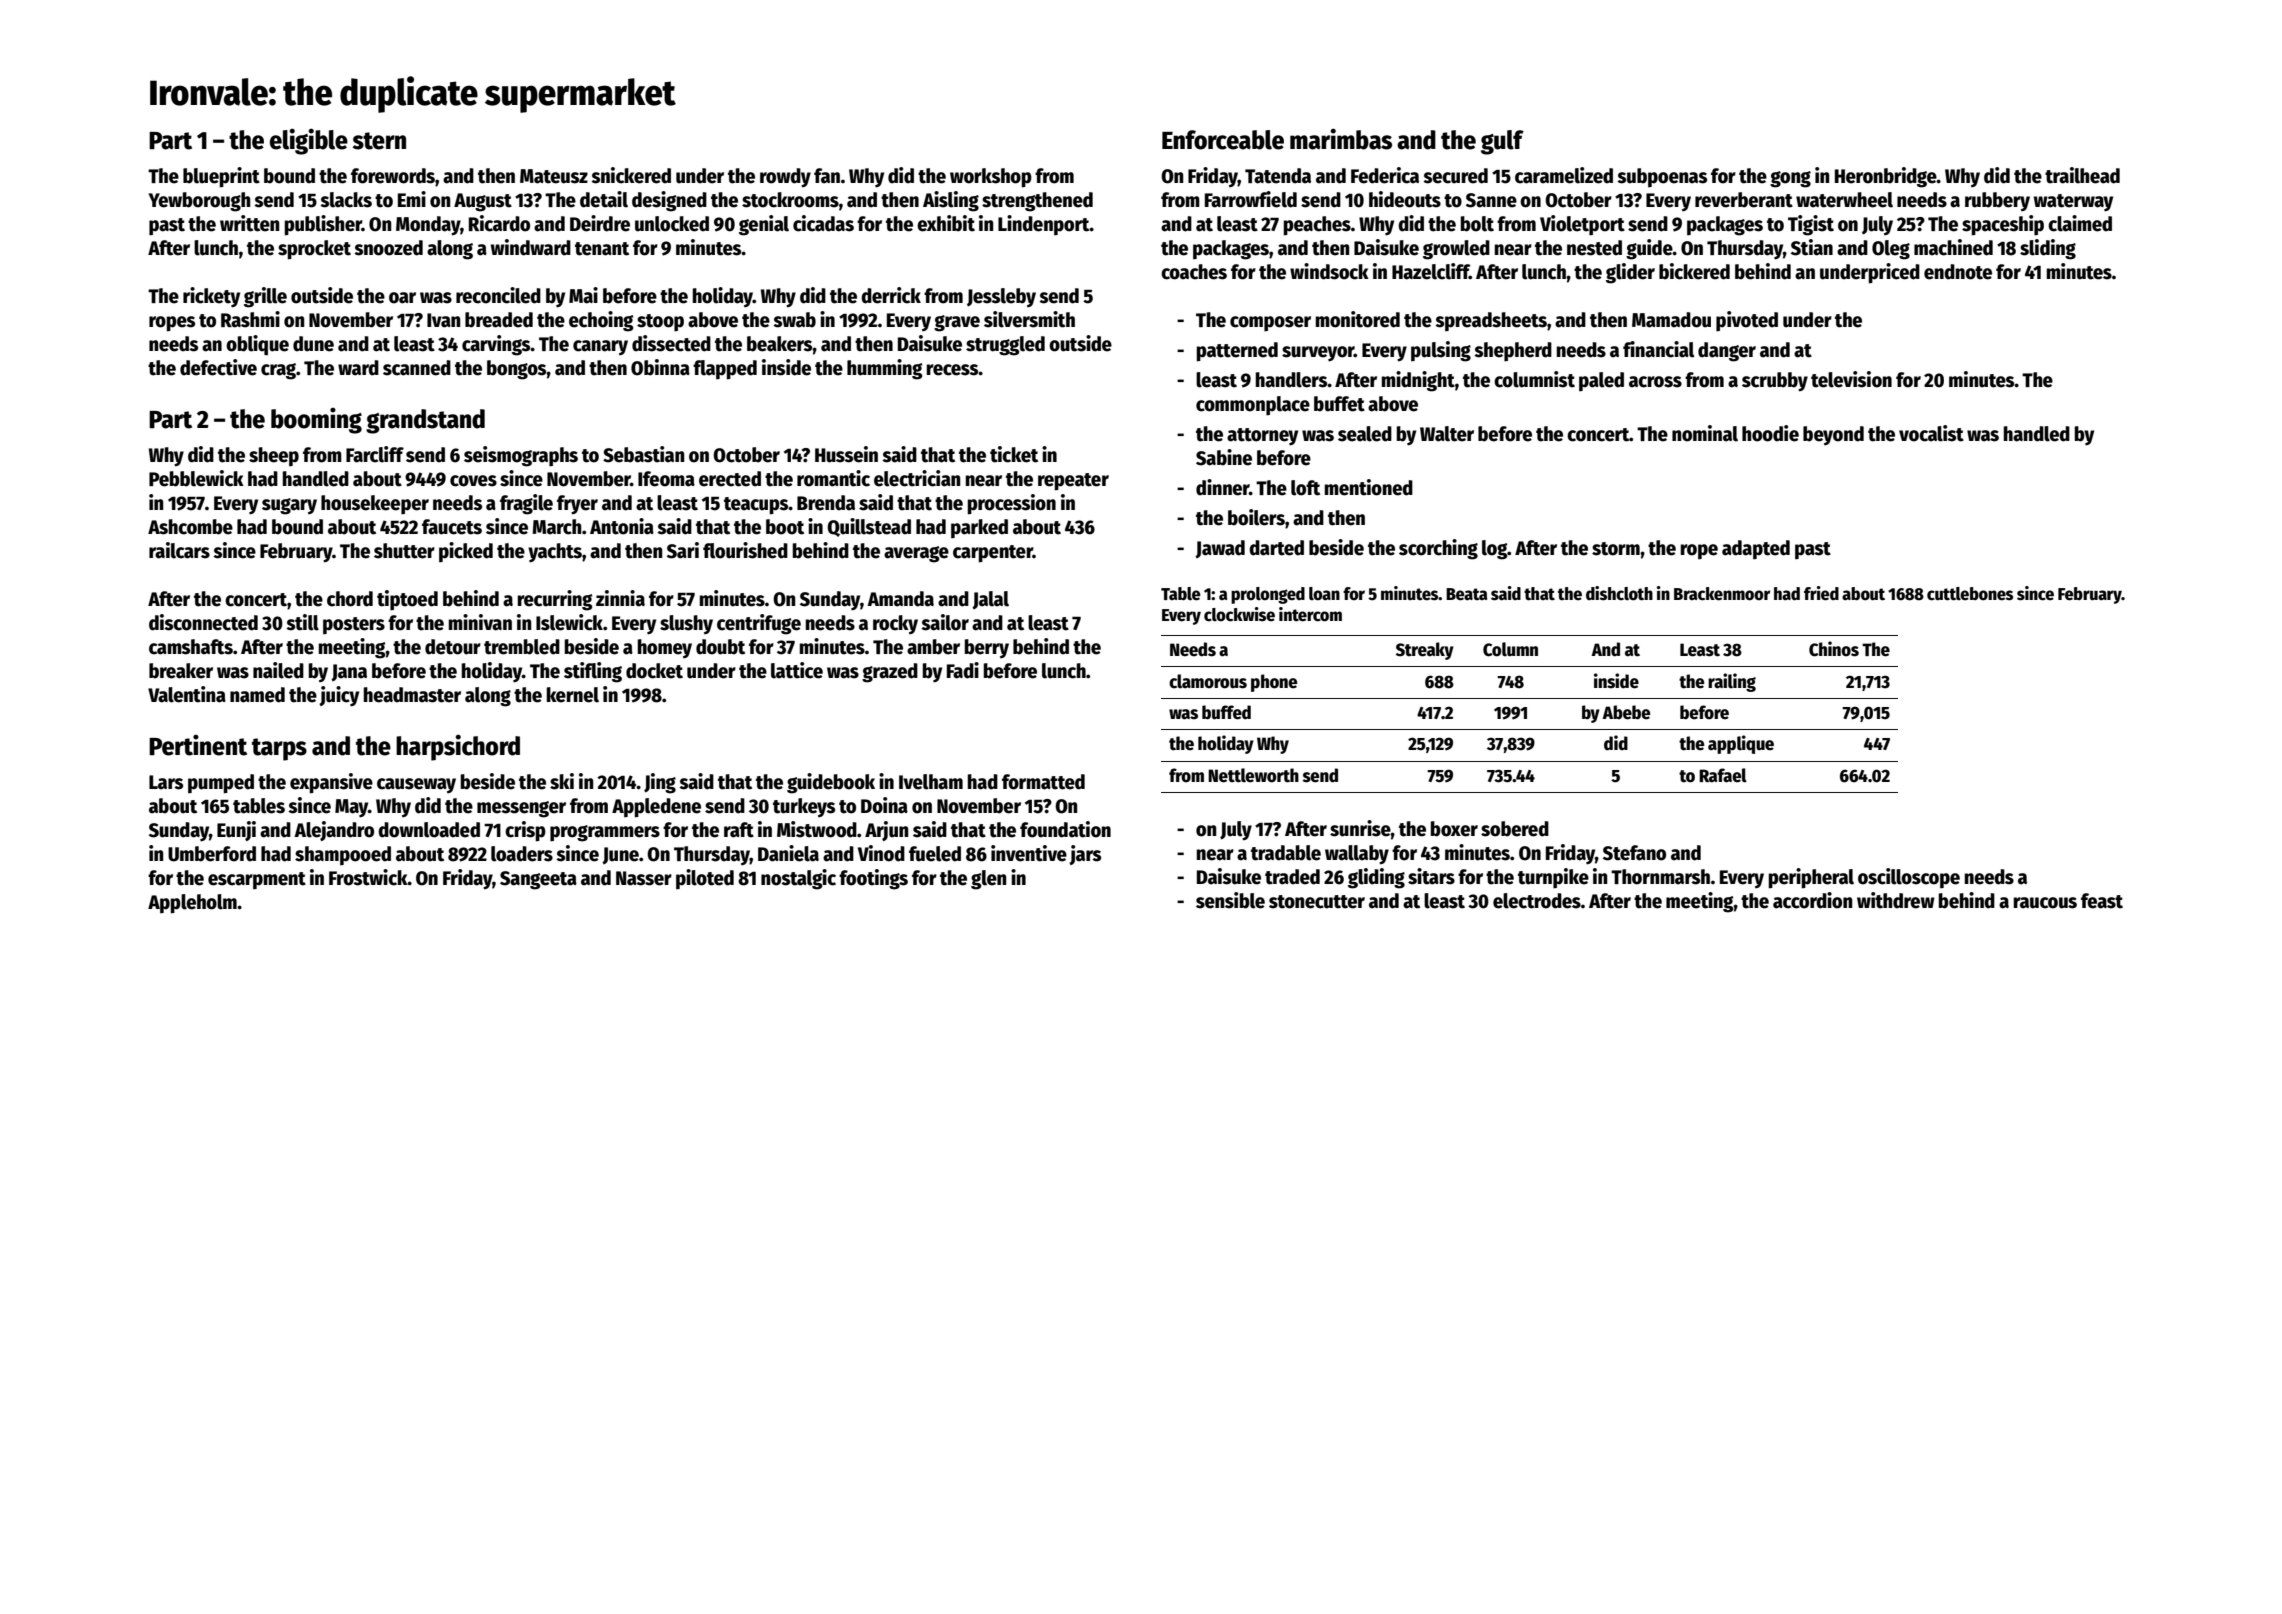 The width and height of the page is (2282, 1614). What do you see at coordinates (631, 175) in the page?
I see `snickered` at bounding box center [631, 175].
